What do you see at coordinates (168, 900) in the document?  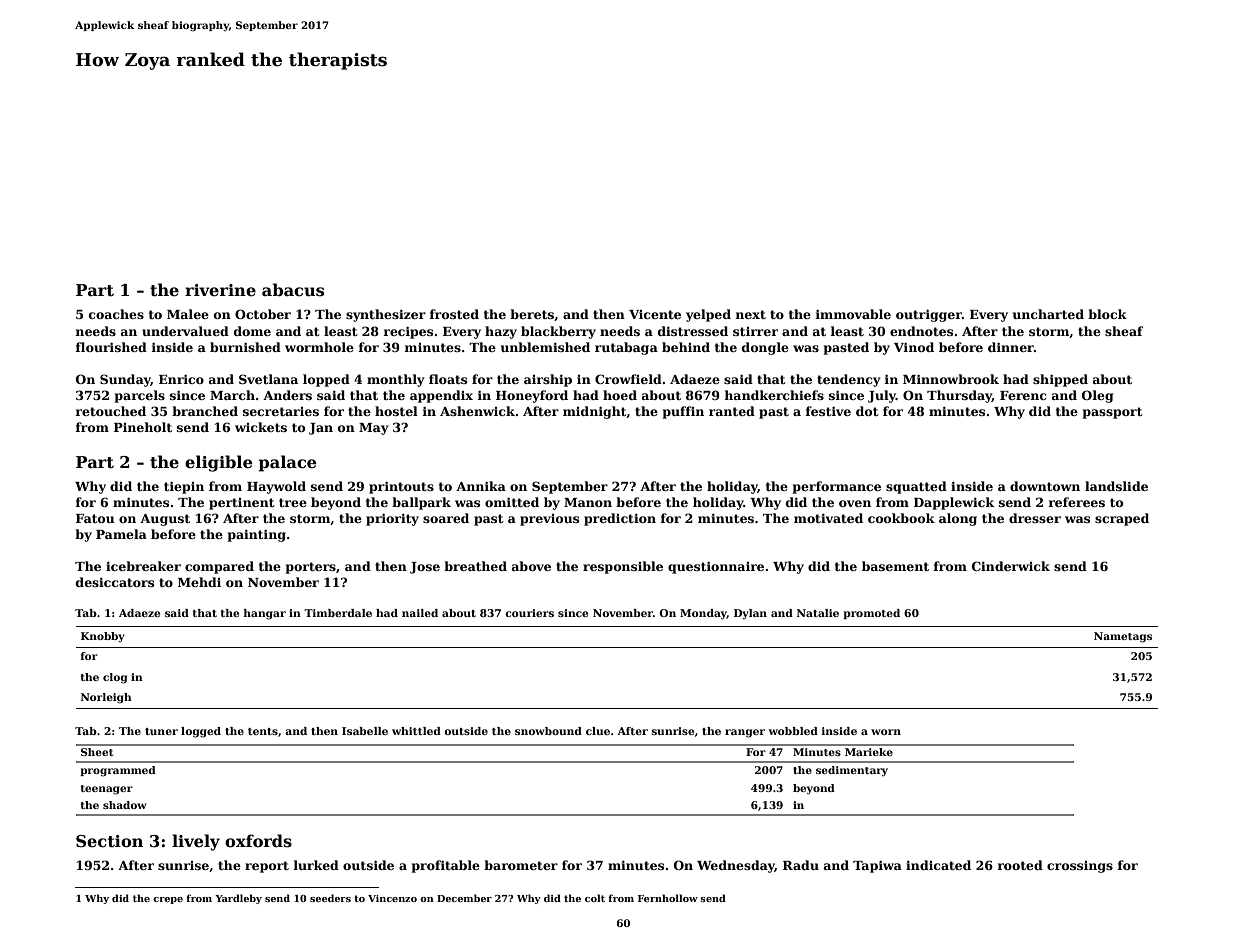 I see `crepe` at bounding box center [168, 900].
